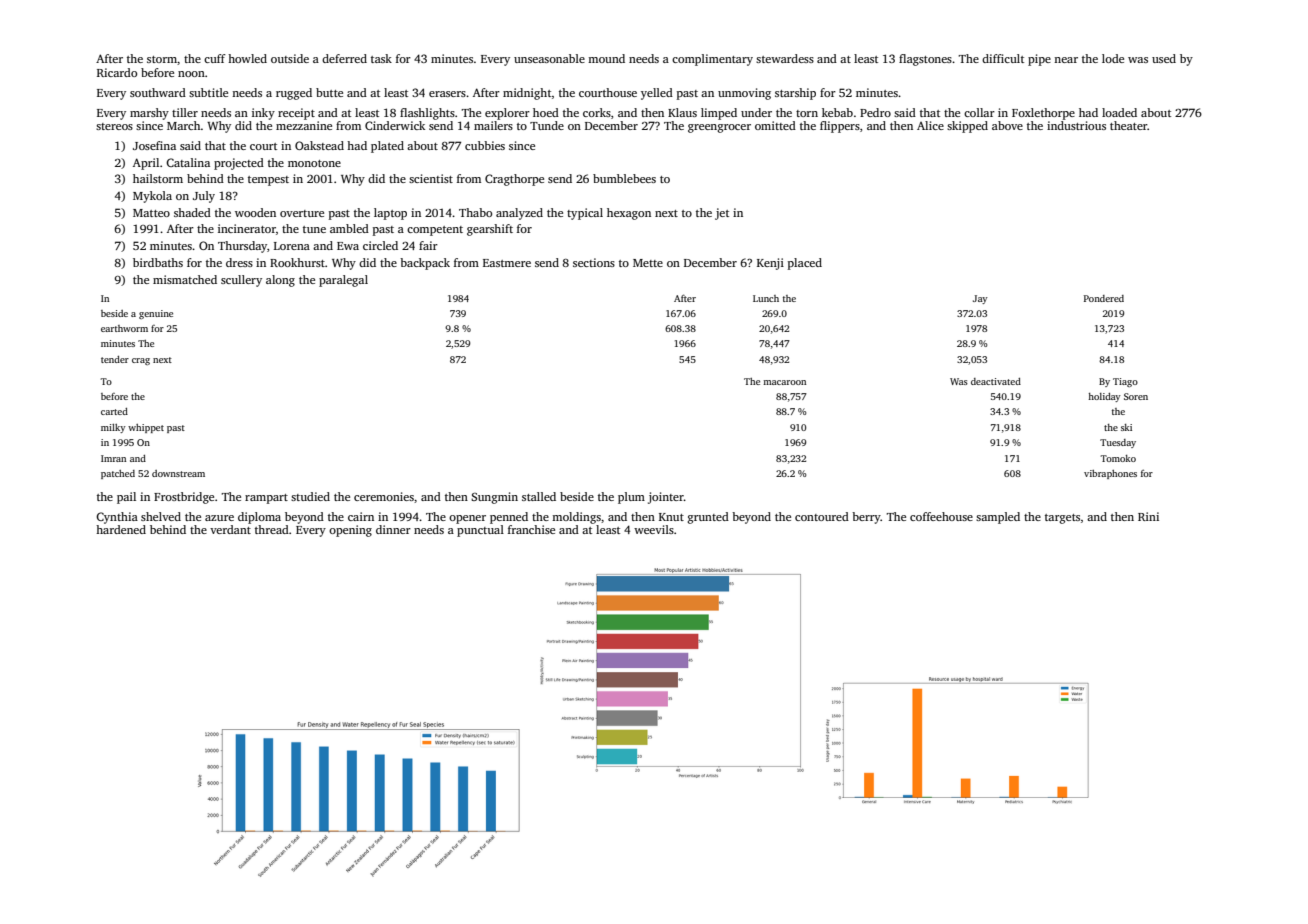 The width and height of the document is (1308, 924). What do you see at coordinates (1164, 58) in the document?
I see `used` at bounding box center [1164, 58].
